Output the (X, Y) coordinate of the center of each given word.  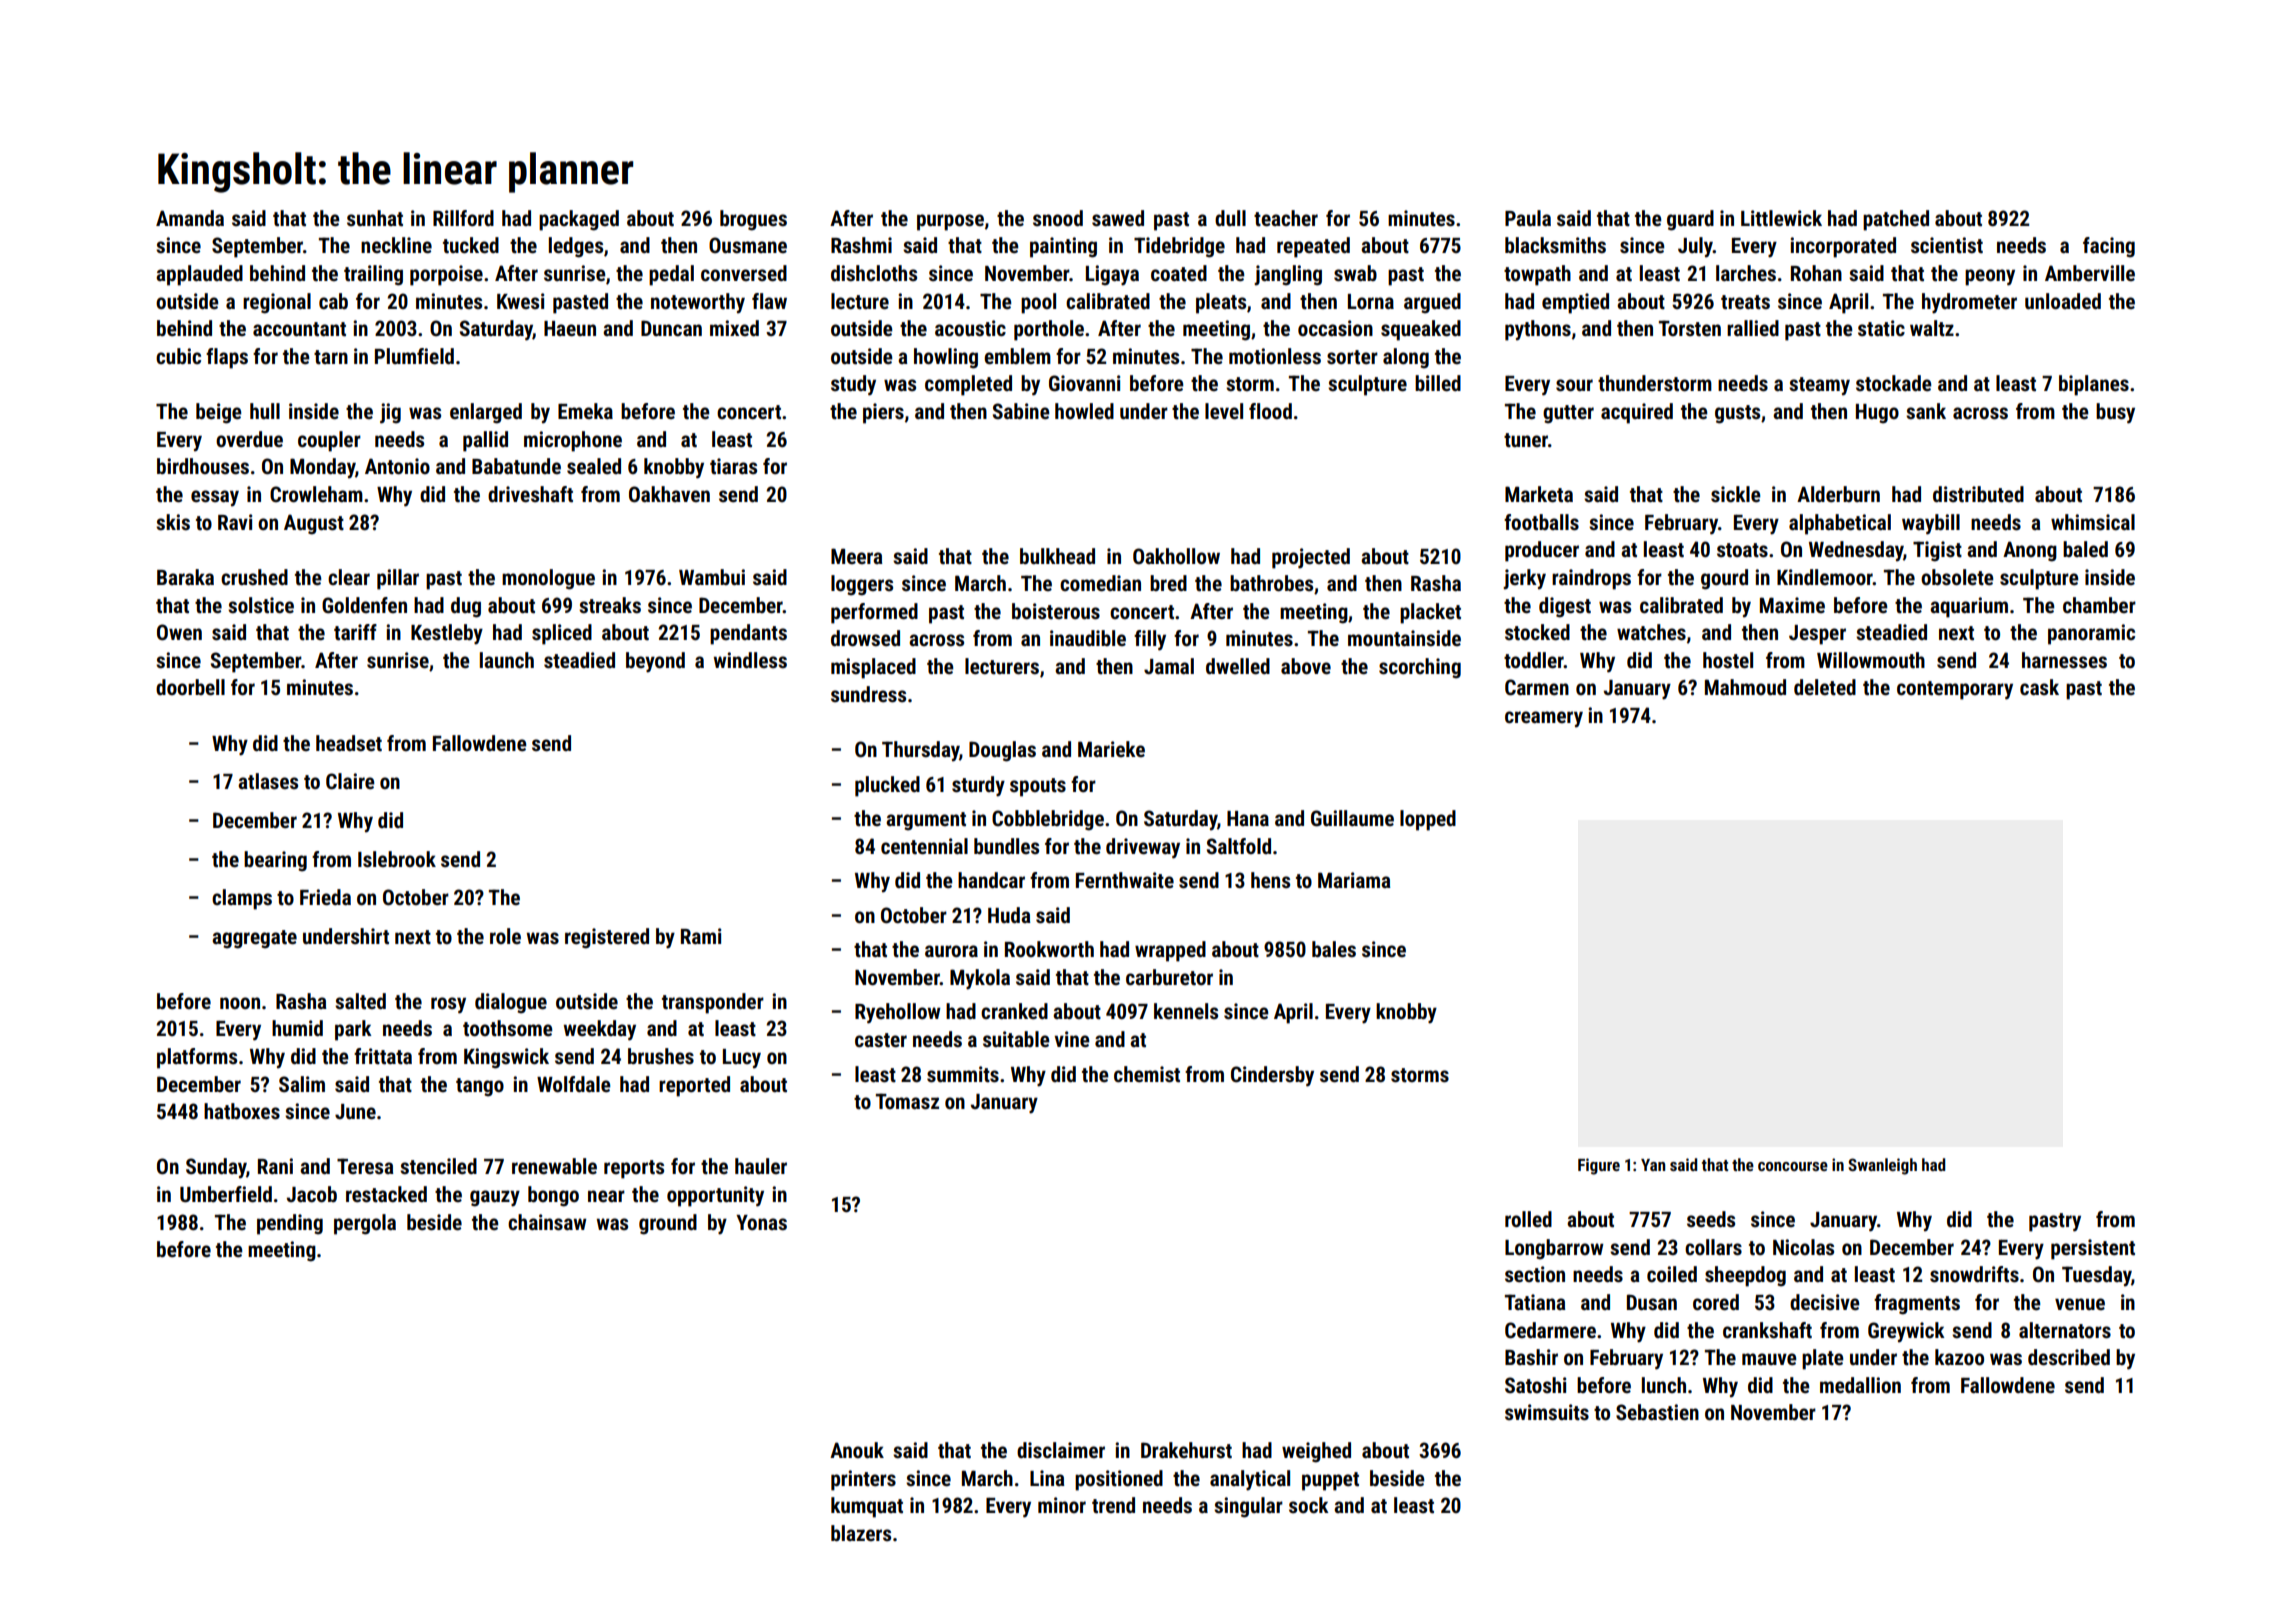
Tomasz (907, 1101)
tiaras (733, 466)
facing (2109, 247)
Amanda (190, 218)
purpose (950, 222)
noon (240, 1003)
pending (290, 1224)
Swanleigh (1882, 1166)
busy (2115, 413)
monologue (548, 579)
